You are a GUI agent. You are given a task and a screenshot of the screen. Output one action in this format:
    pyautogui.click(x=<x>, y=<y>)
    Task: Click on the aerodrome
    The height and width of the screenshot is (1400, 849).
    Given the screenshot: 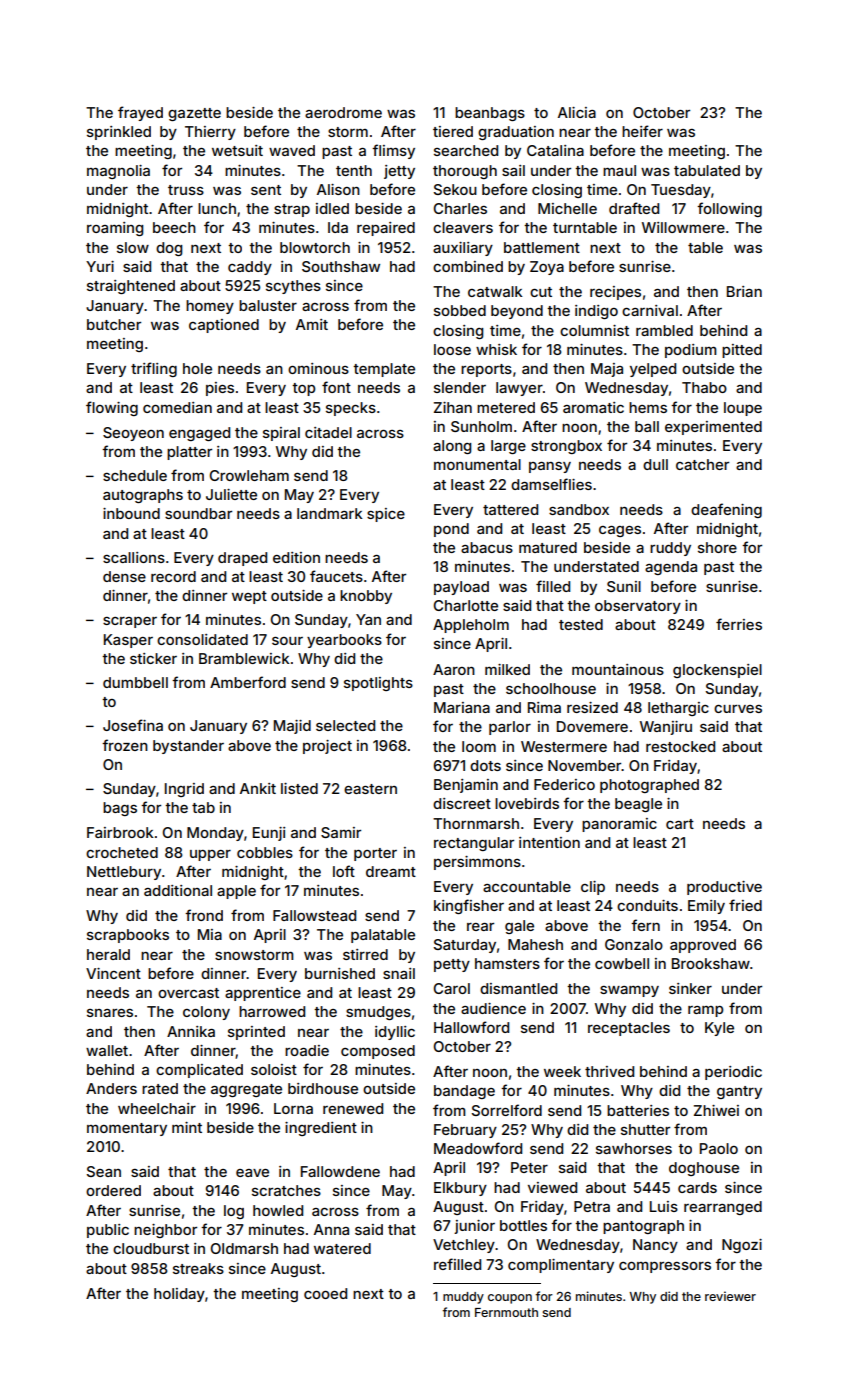 What is the action you would take?
    pyautogui.click(x=343, y=112)
